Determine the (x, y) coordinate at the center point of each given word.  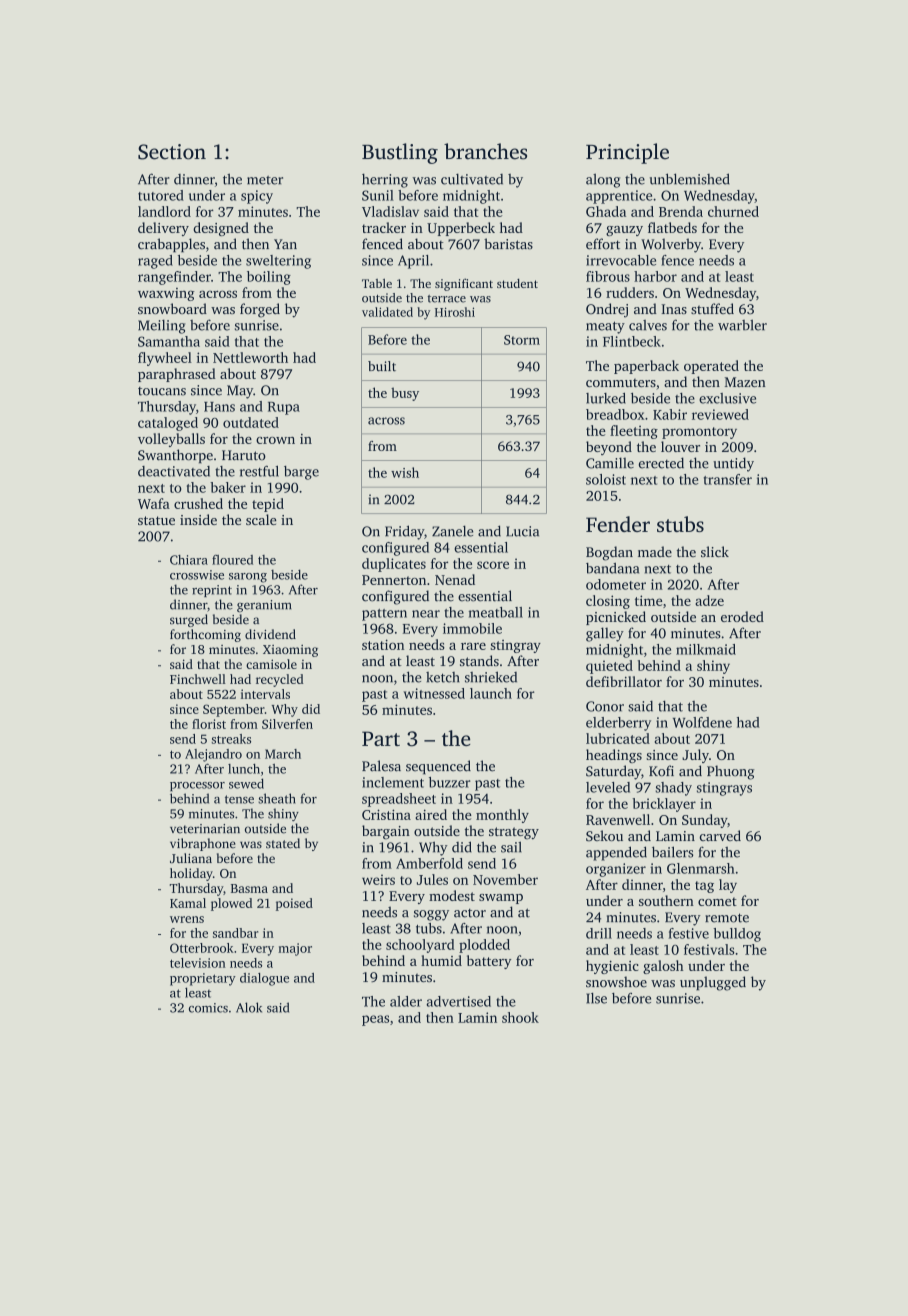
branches (485, 151)
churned (733, 211)
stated (283, 843)
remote (727, 918)
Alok (249, 1007)
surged (189, 620)
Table (377, 283)
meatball (496, 612)
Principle (627, 153)
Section (172, 152)
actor (470, 913)
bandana (612, 568)
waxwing (166, 294)
